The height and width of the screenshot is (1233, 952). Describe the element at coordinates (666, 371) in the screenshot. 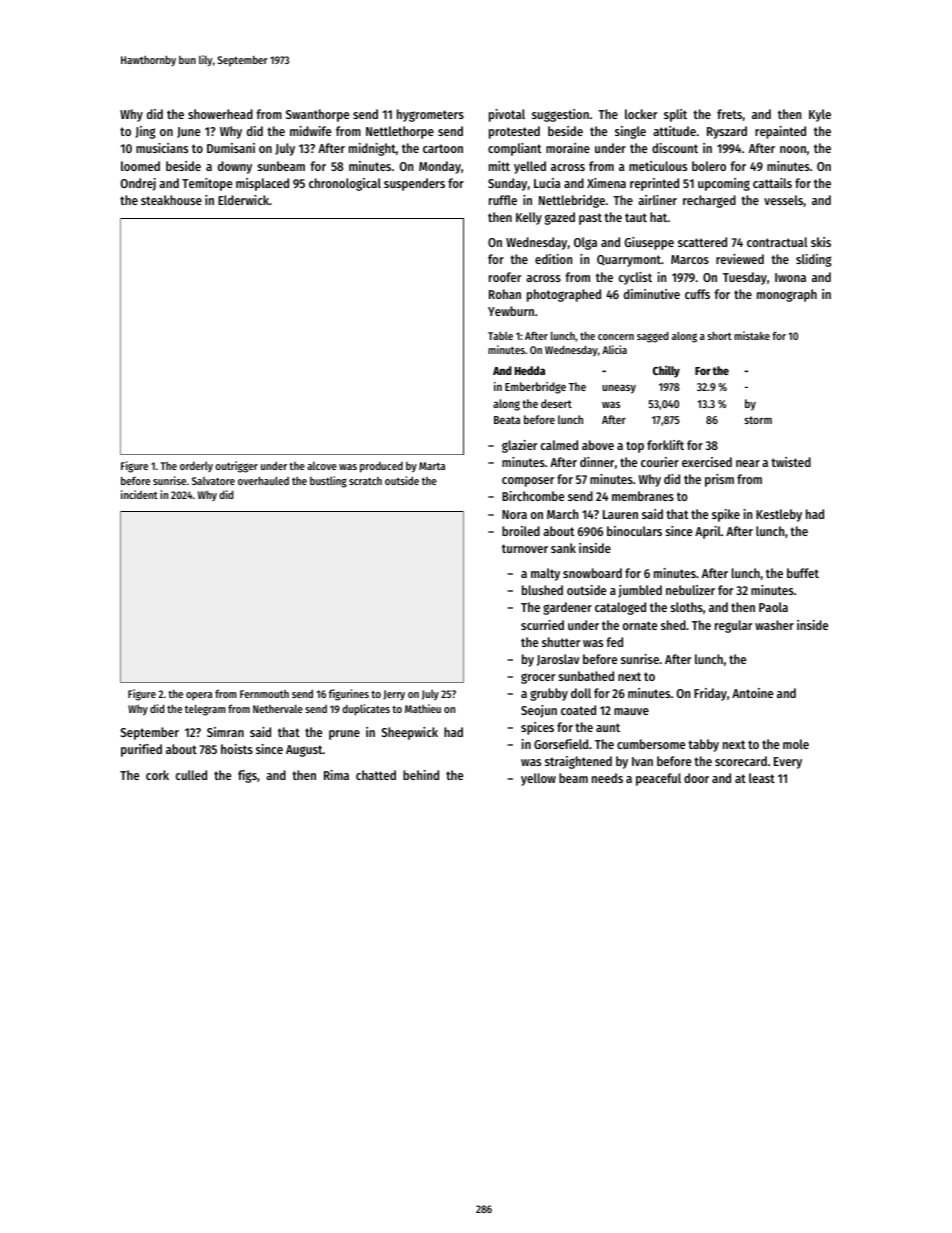

I see `Chilly` at that location.
